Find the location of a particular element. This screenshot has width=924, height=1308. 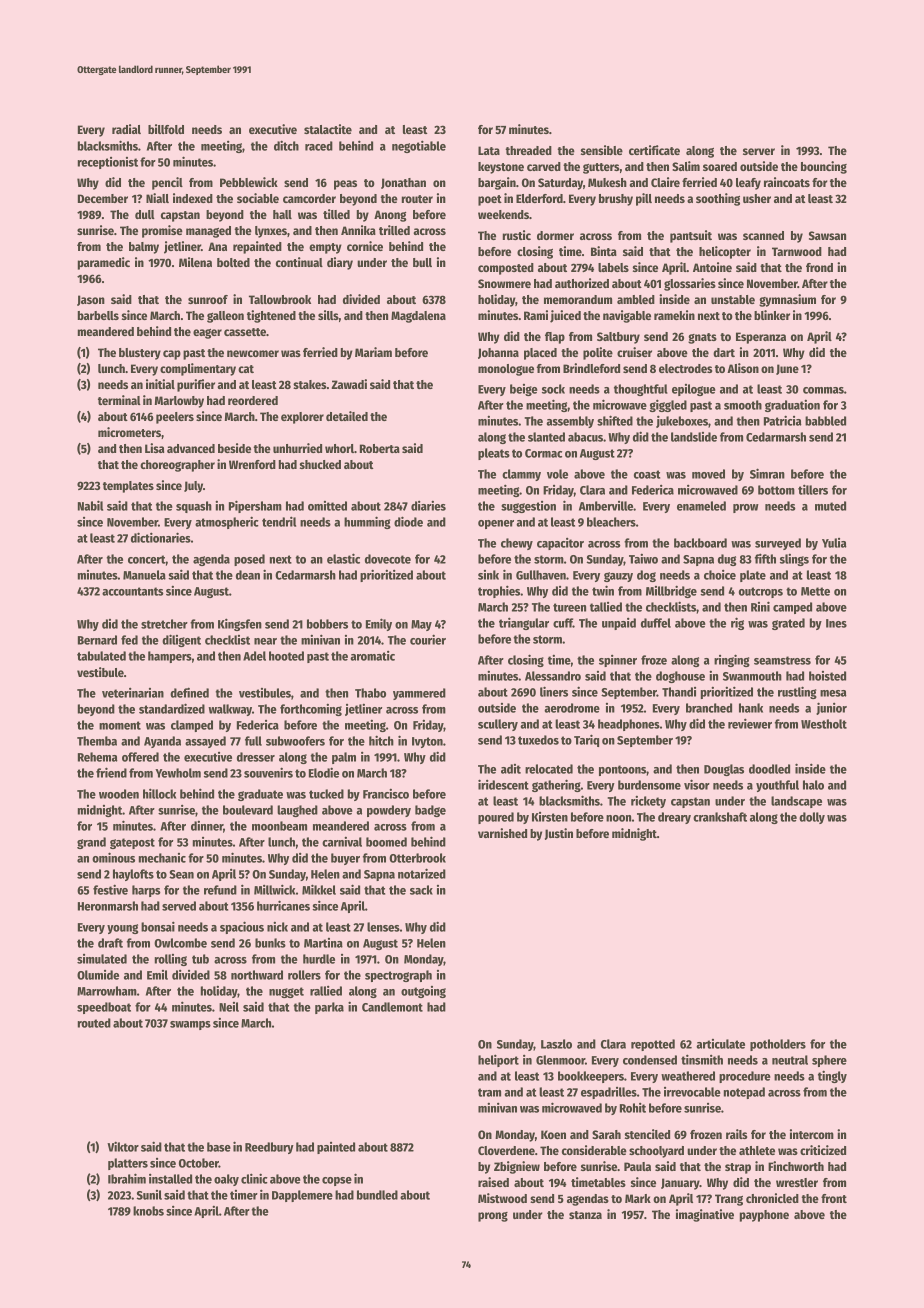

gnats is located at coordinates (702, 338).
